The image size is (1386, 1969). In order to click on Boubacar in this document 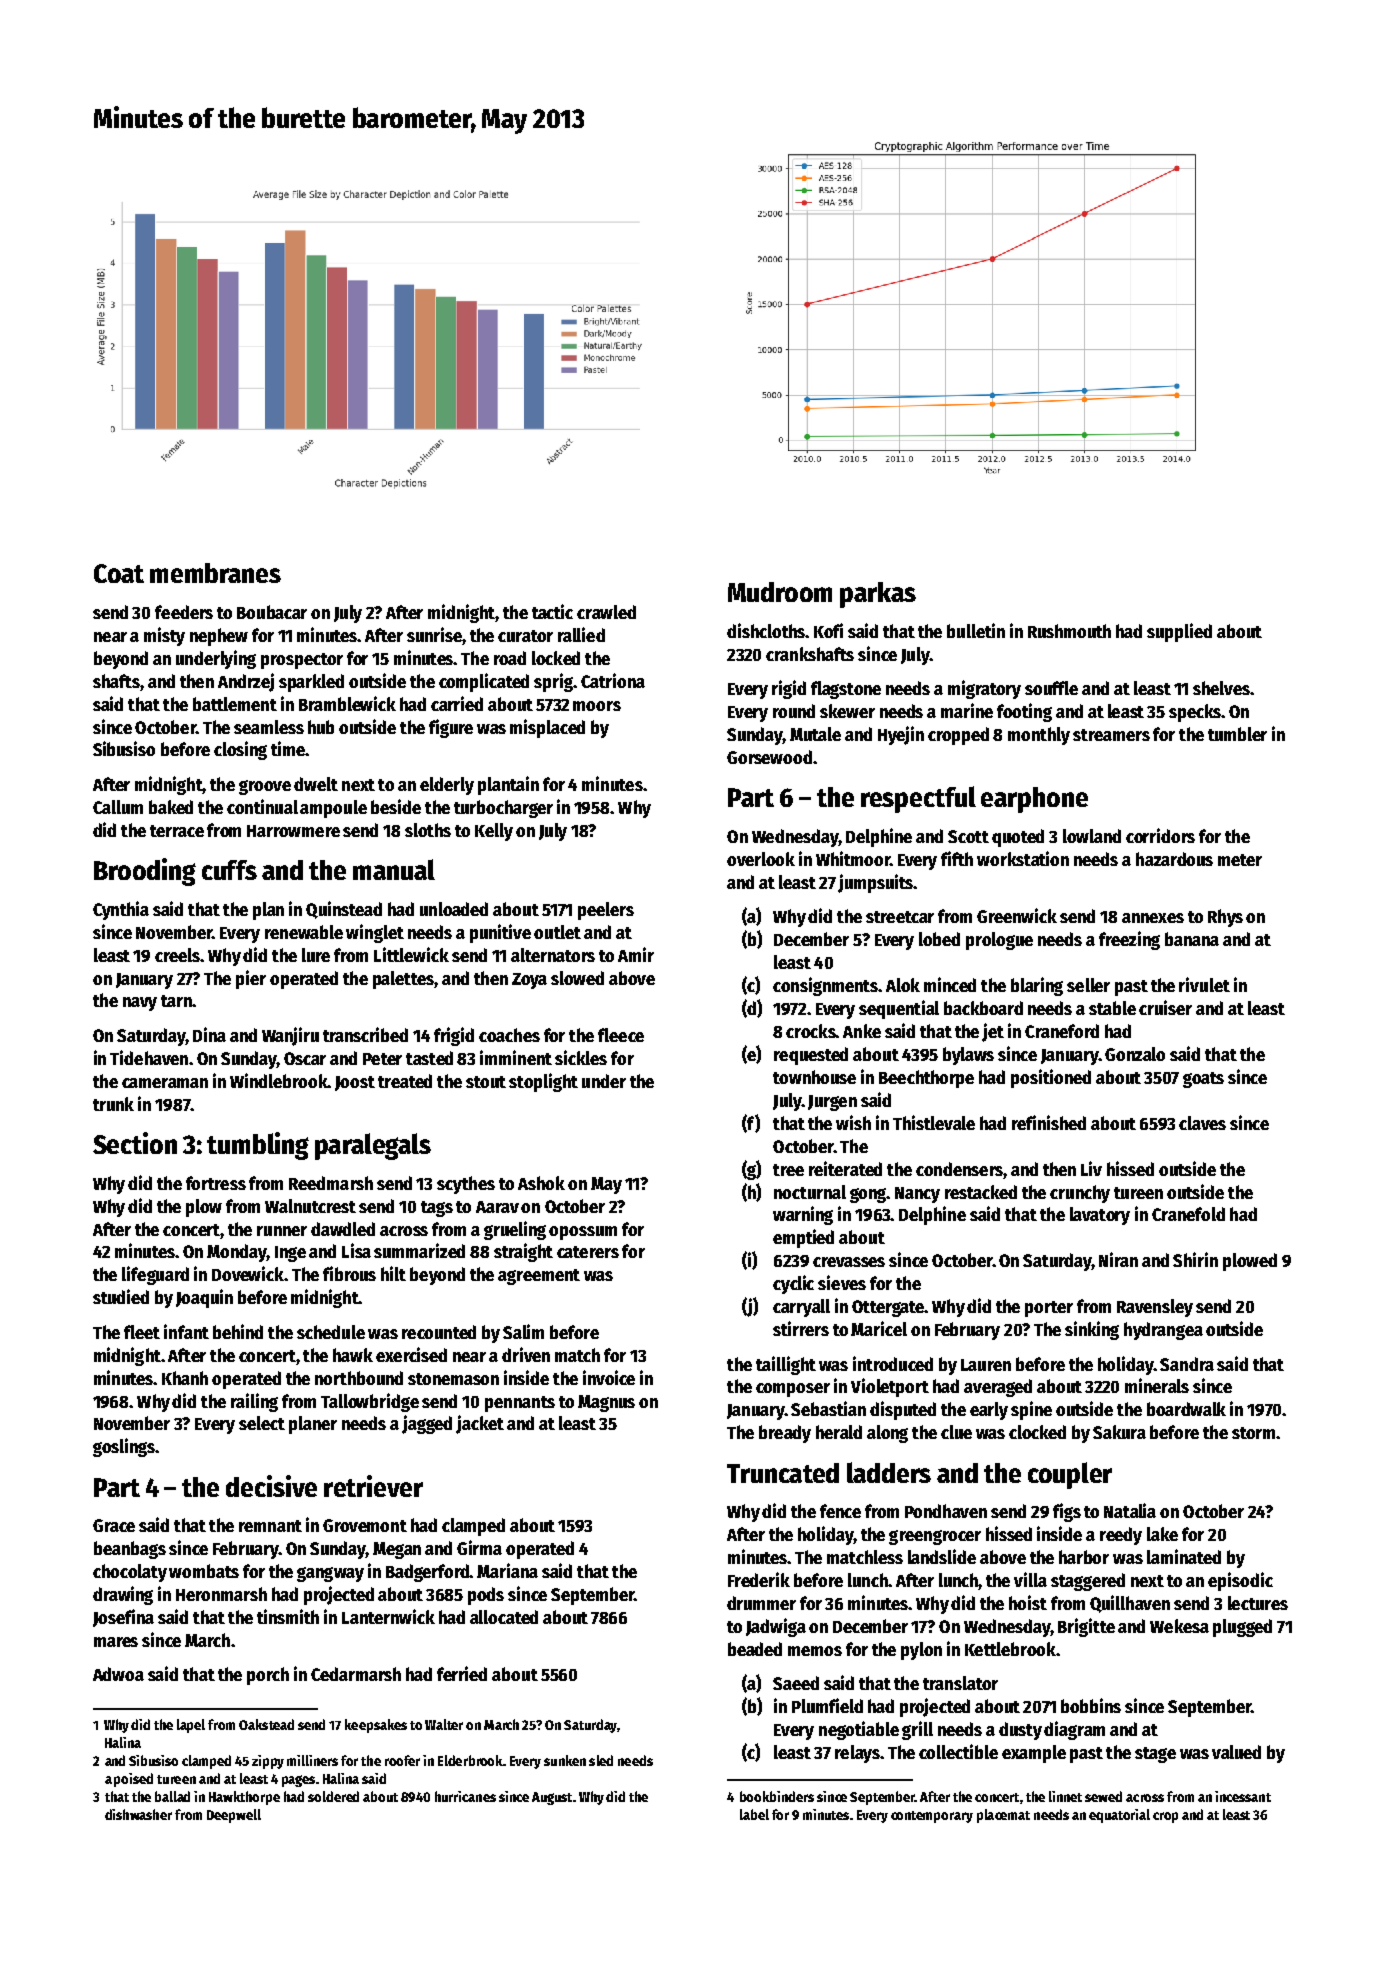, I will do `click(272, 612)`.
